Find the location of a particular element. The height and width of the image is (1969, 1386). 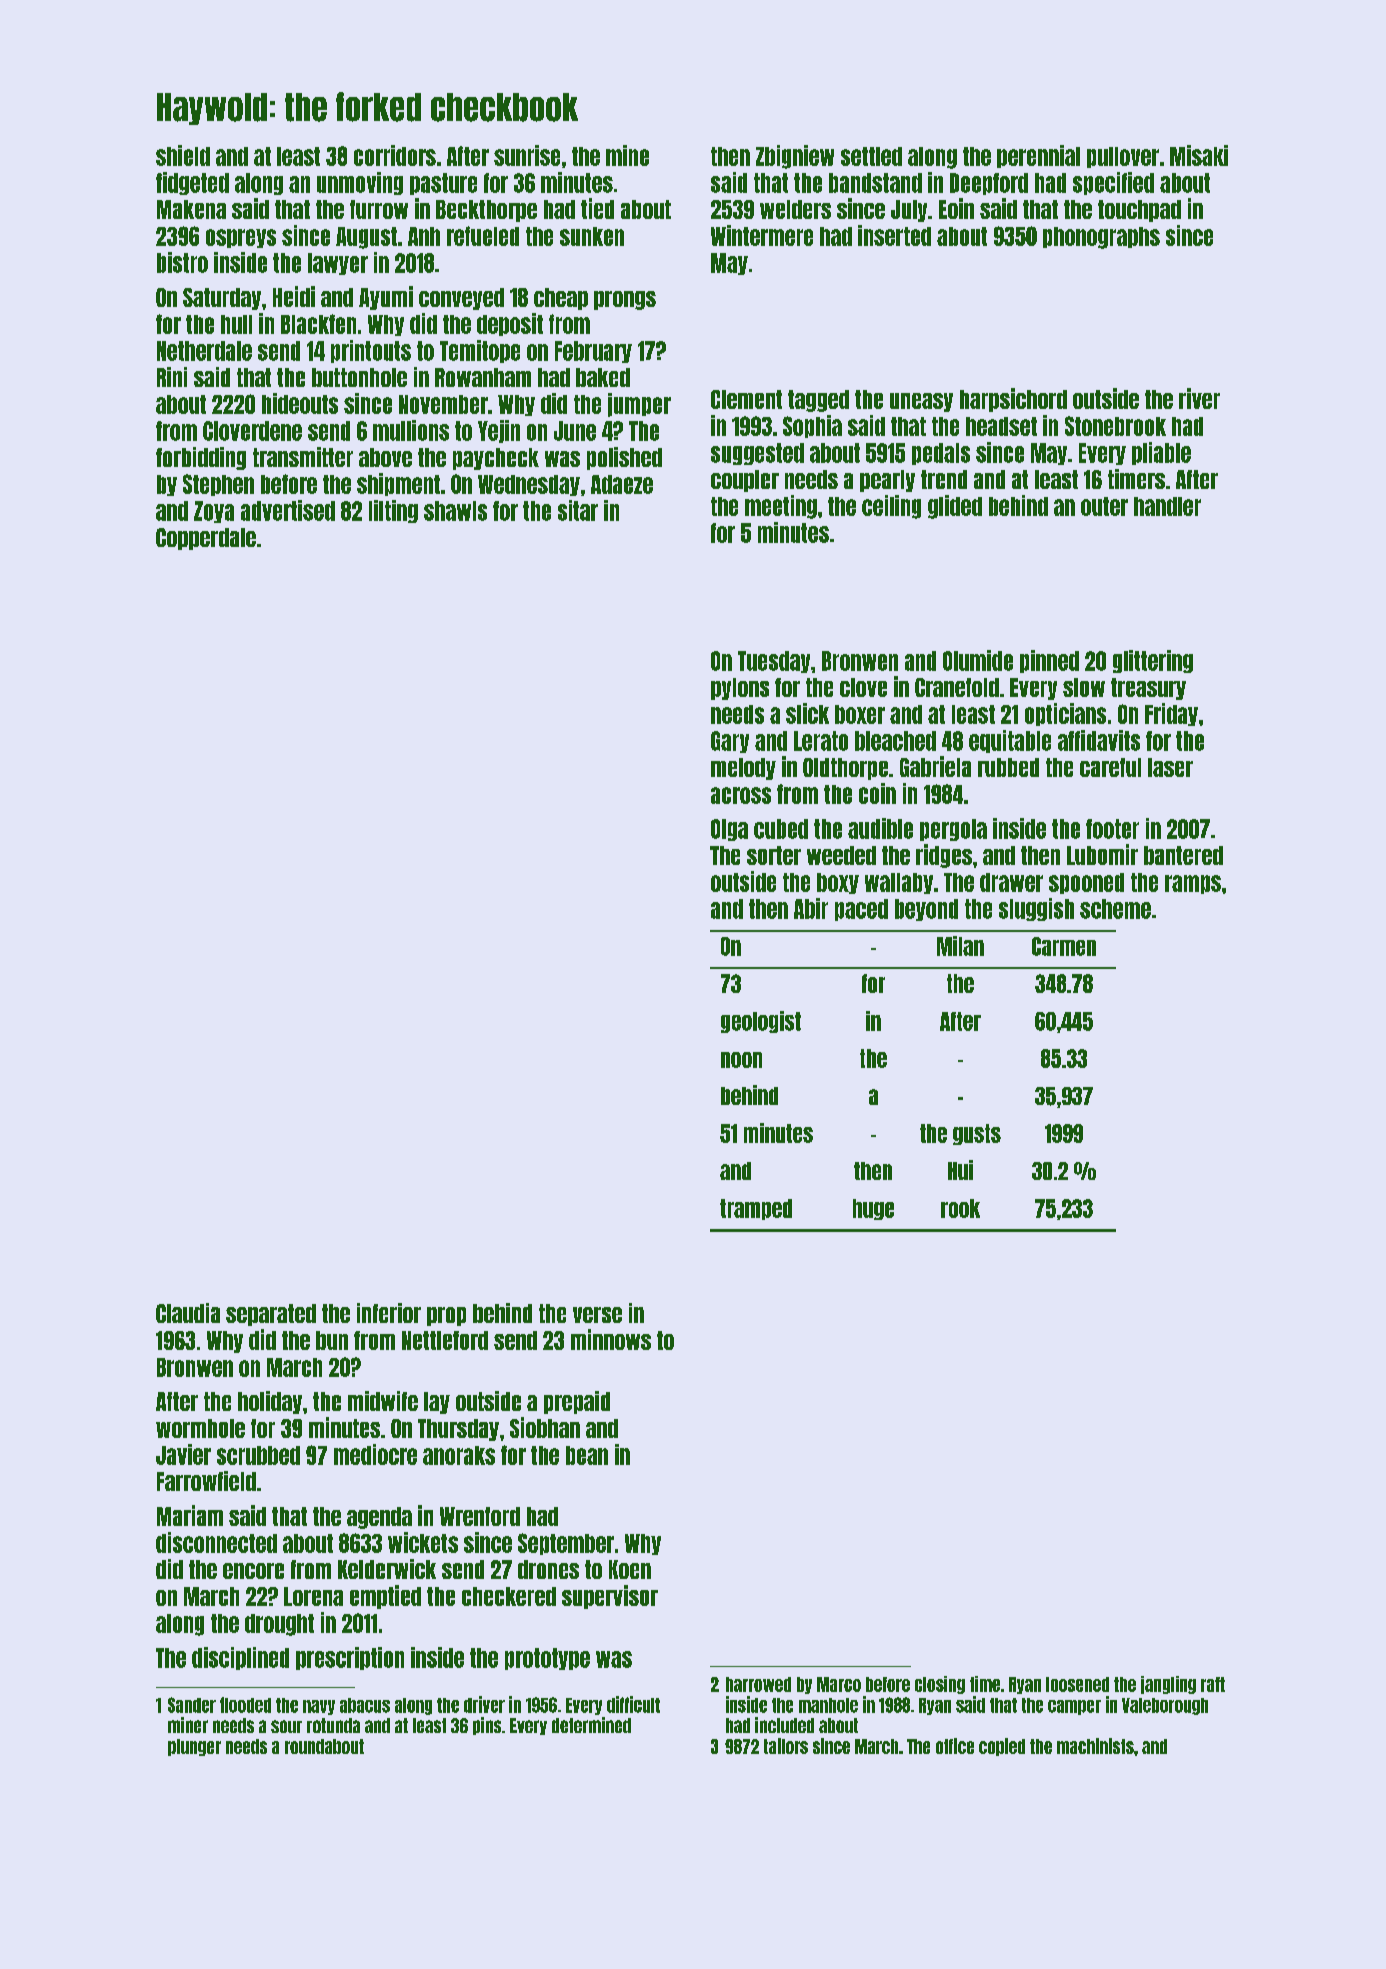

prescription is located at coordinates (350, 1658).
